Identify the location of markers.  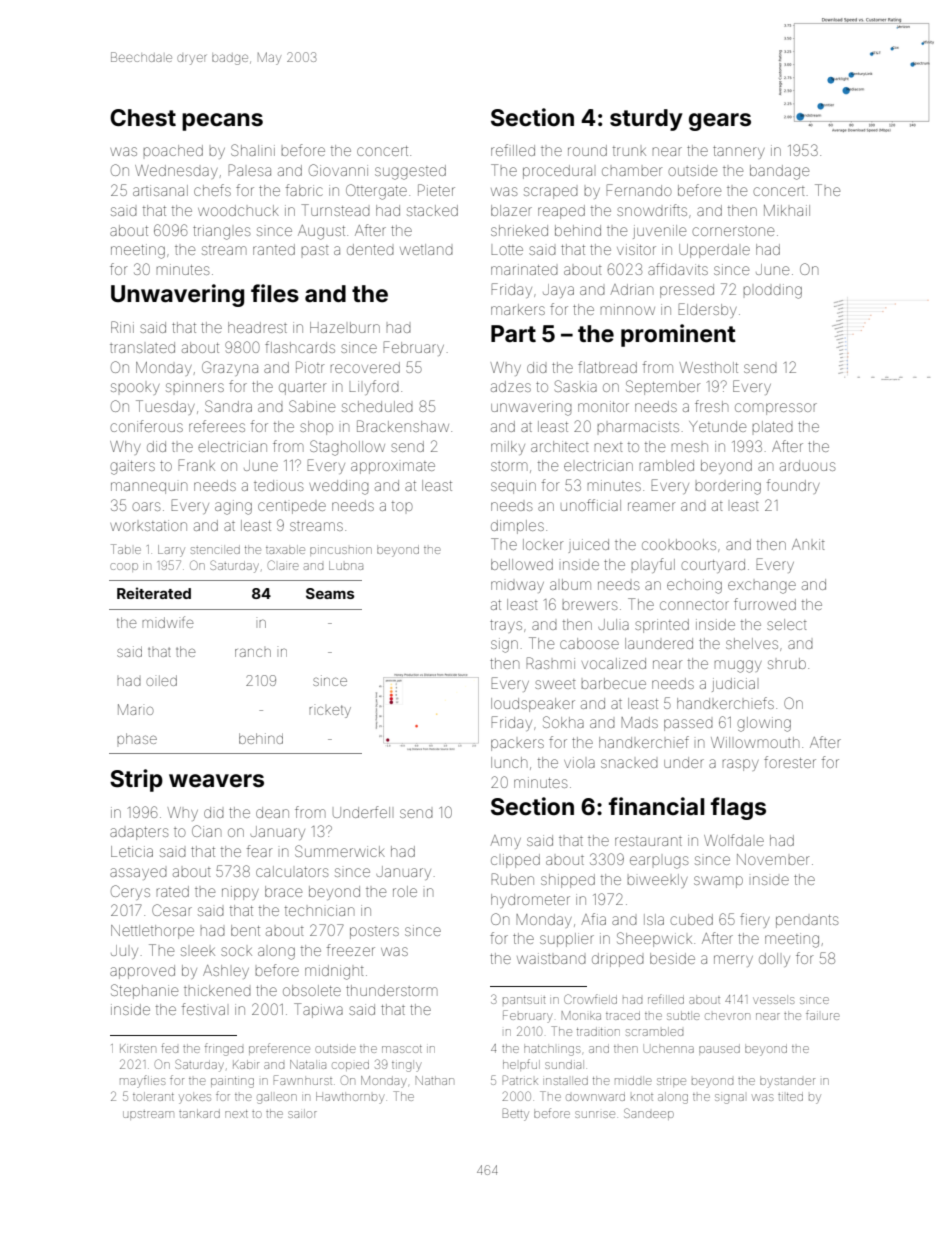
(518, 309).
